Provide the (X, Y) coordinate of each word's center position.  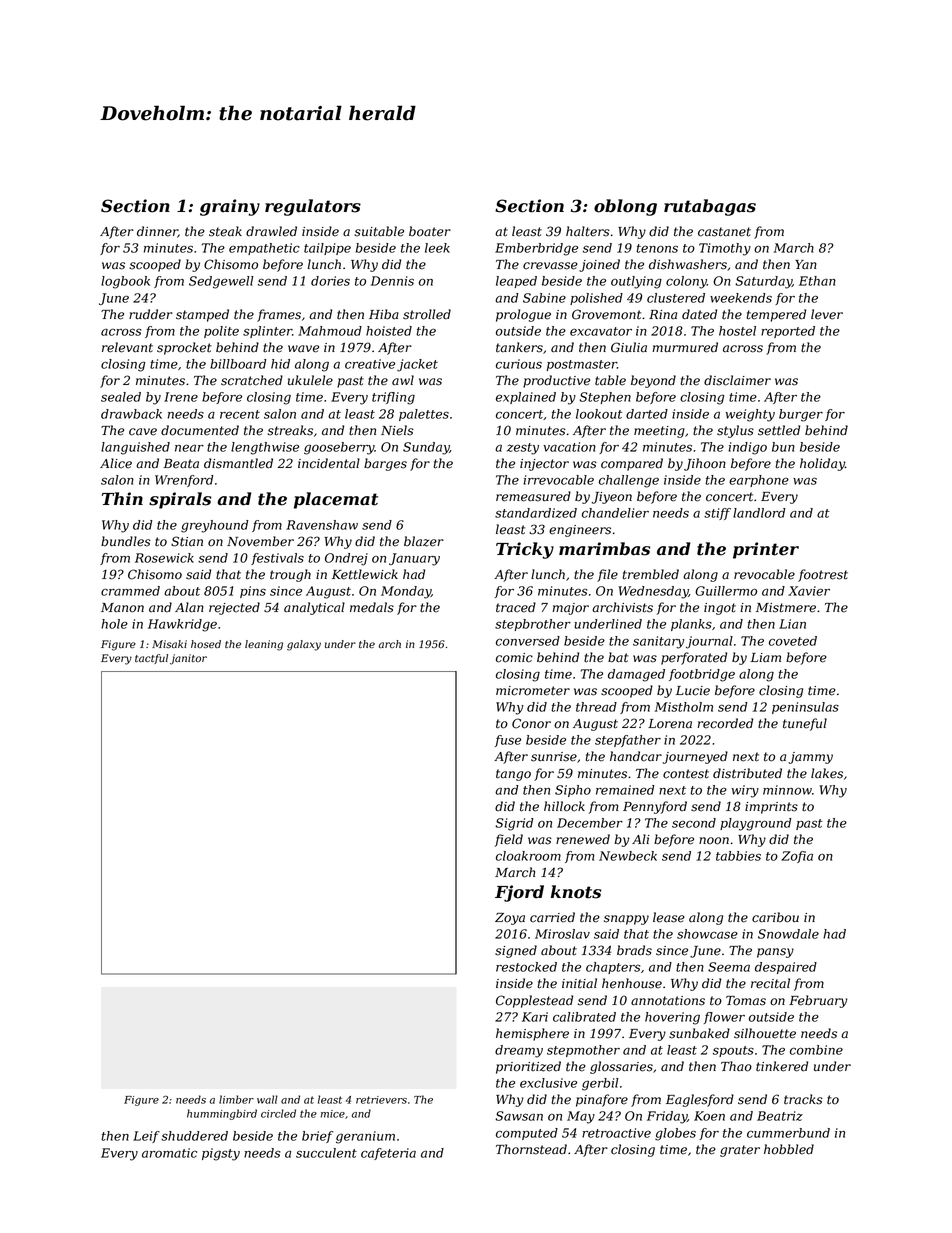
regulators (313, 207)
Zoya (510, 919)
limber (236, 1099)
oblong (625, 207)
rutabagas (710, 207)
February (818, 1001)
